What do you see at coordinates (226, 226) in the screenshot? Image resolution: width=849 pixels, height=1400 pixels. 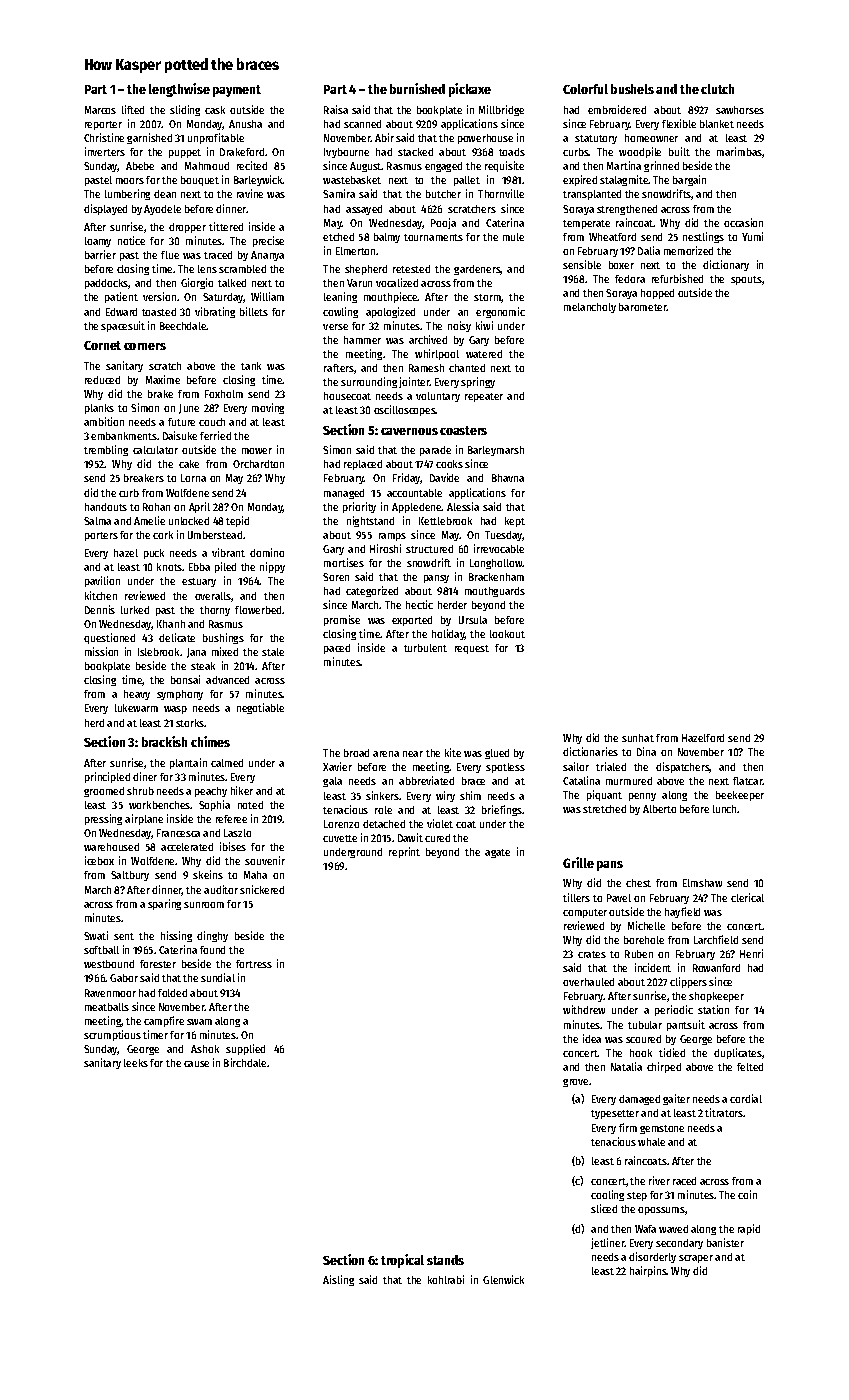 I see `tittered` at bounding box center [226, 226].
